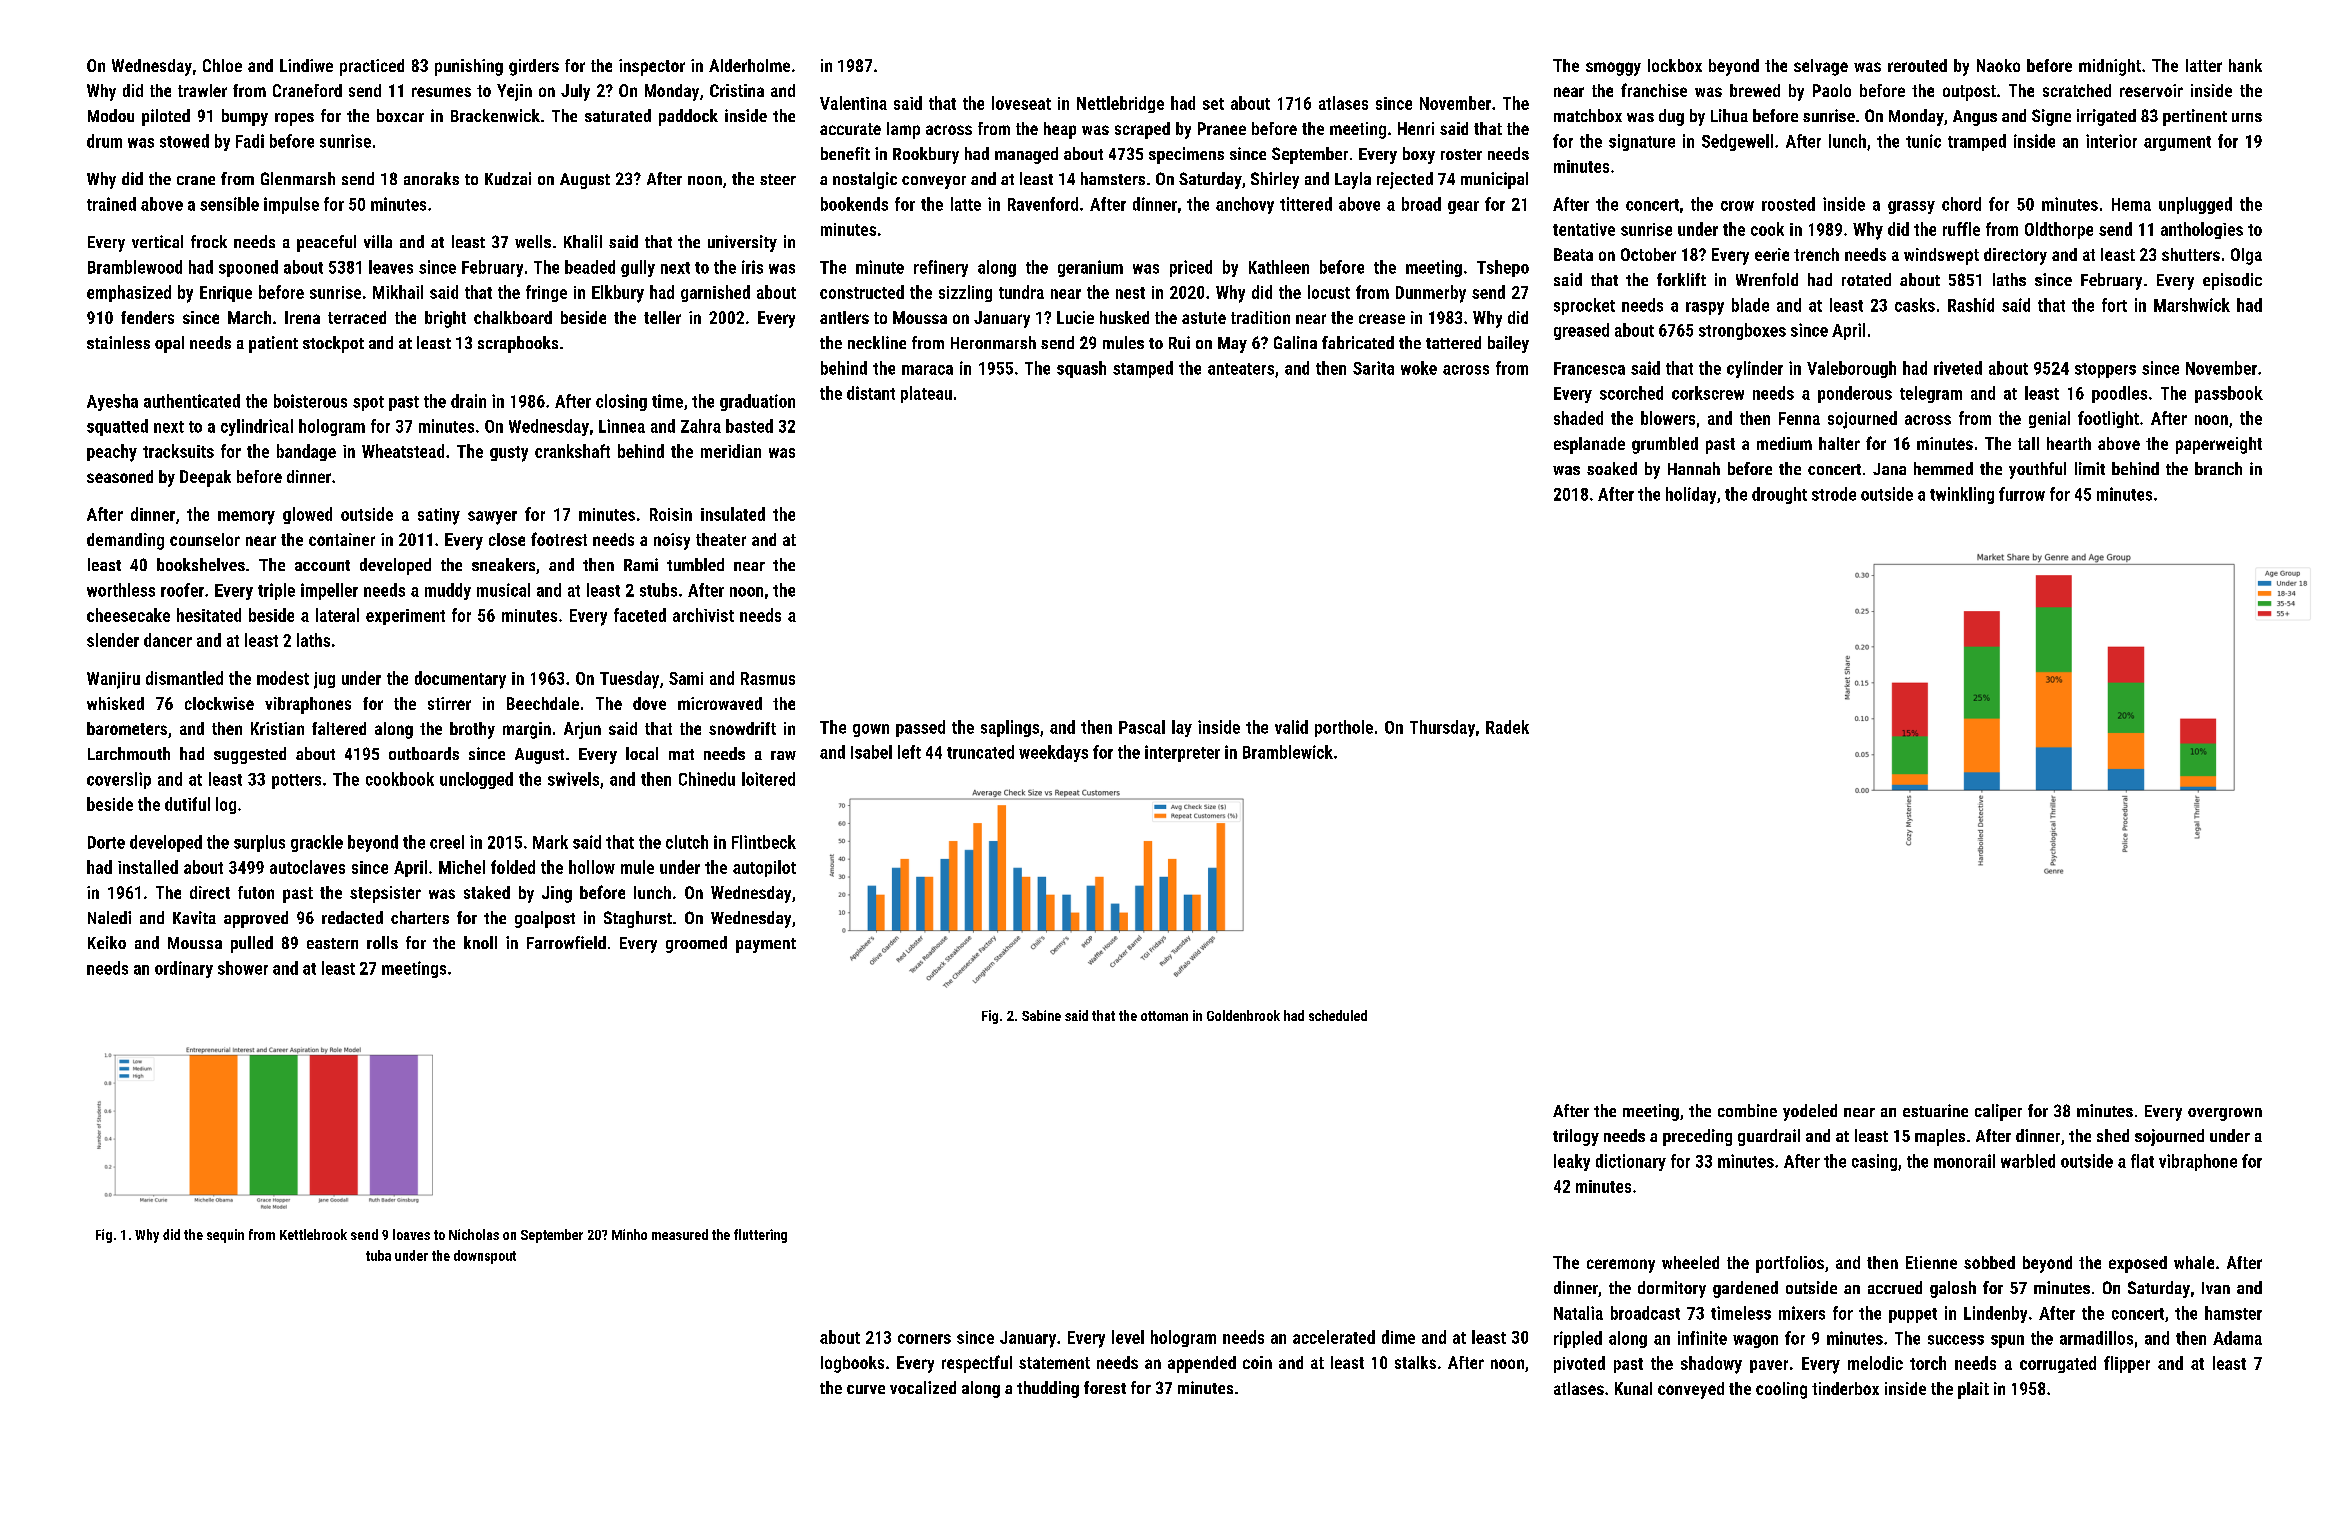 Image resolution: width=2349 pixels, height=1520 pixels. What do you see at coordinates (2219, 445) in the screenshot?
I see `paperweight` at bounding box center [2219, 445].
